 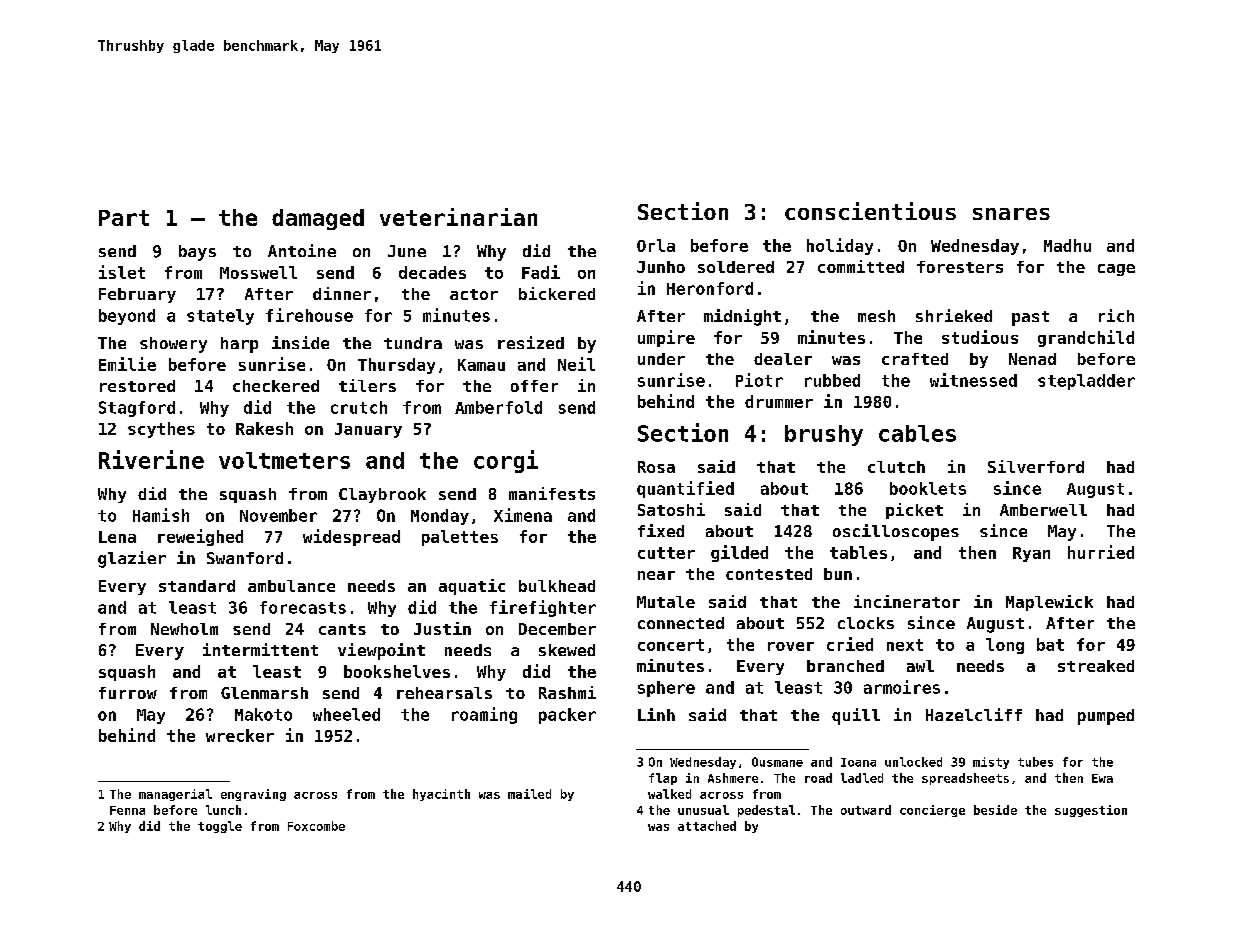 What do you see at coordinates (1011, 214) in the screenshot?
I see `snares` at bounding box center [1011, 214].
